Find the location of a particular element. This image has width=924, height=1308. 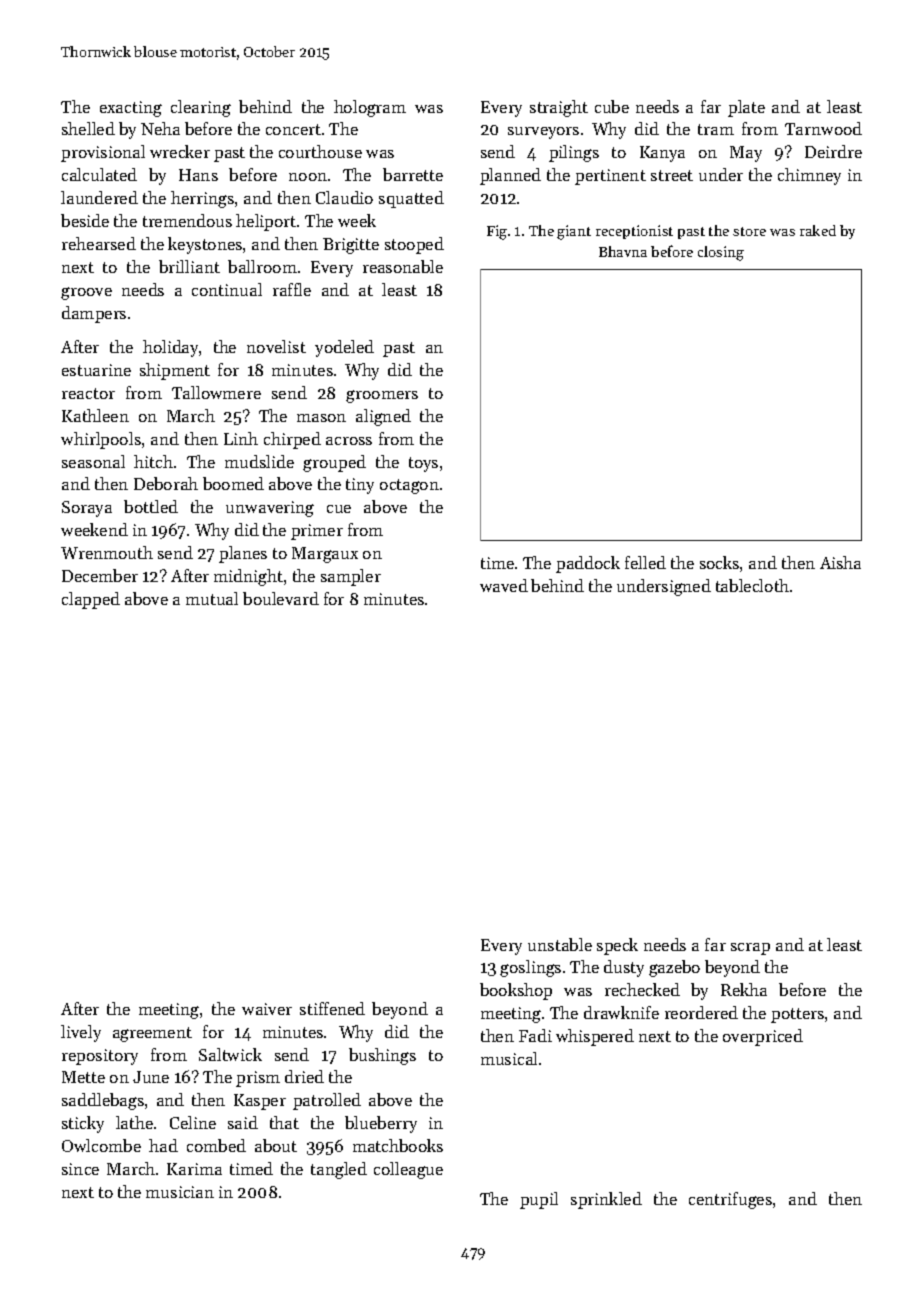

Hans is located at coordinates (198, 175).
